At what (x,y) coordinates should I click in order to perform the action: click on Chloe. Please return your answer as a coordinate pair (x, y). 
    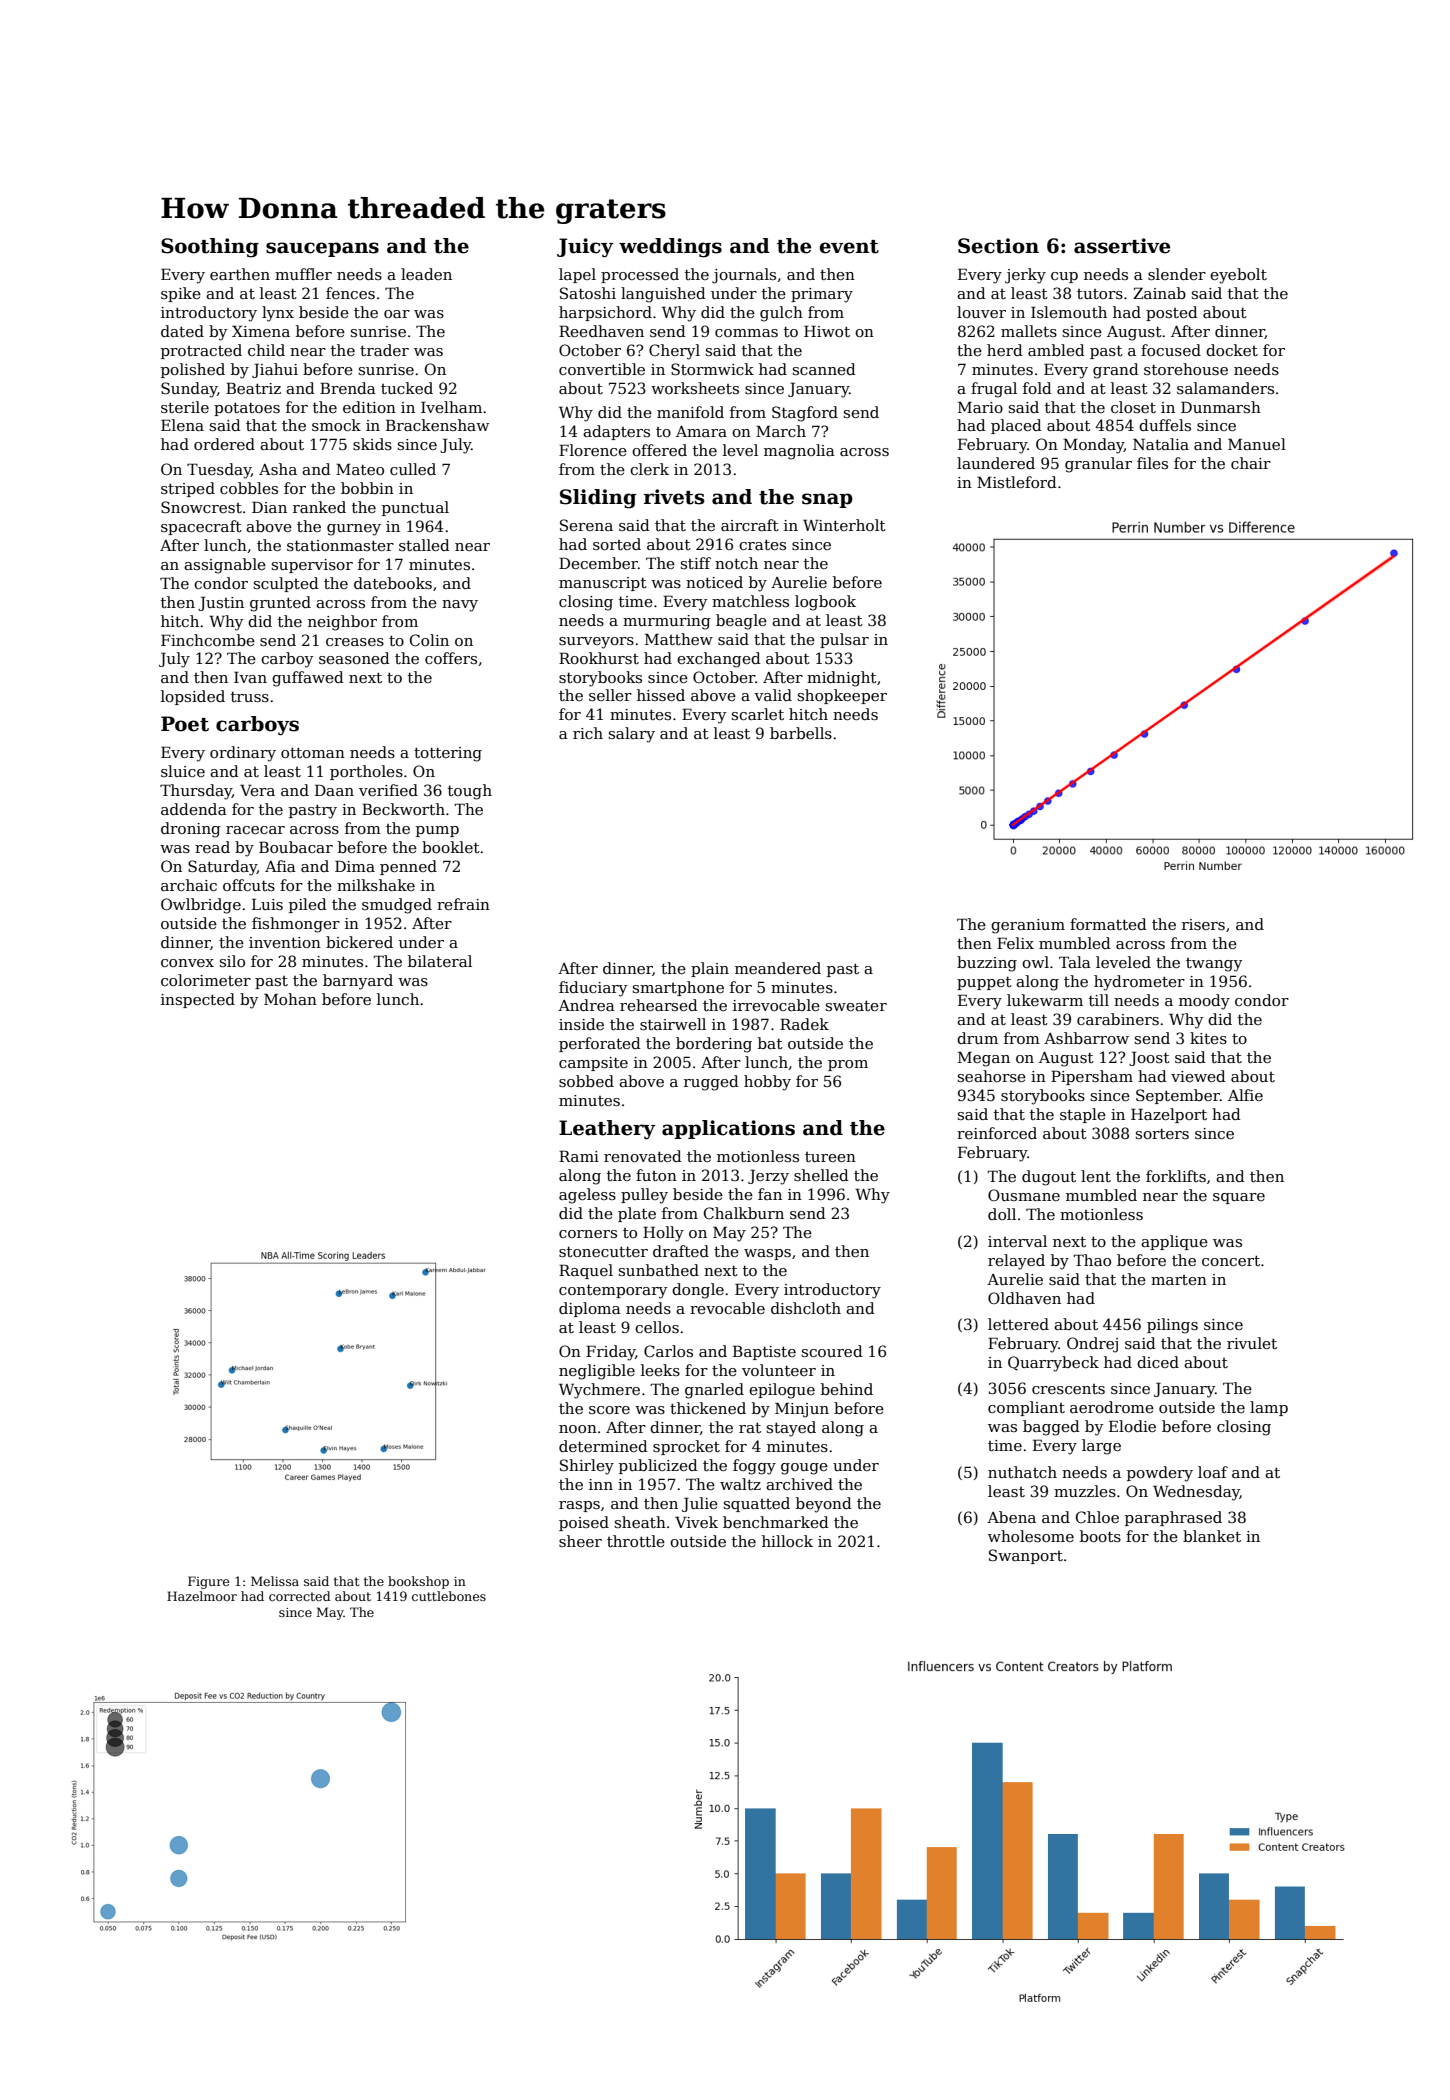
    Looking at the image, I should click on (1097, 1517).
